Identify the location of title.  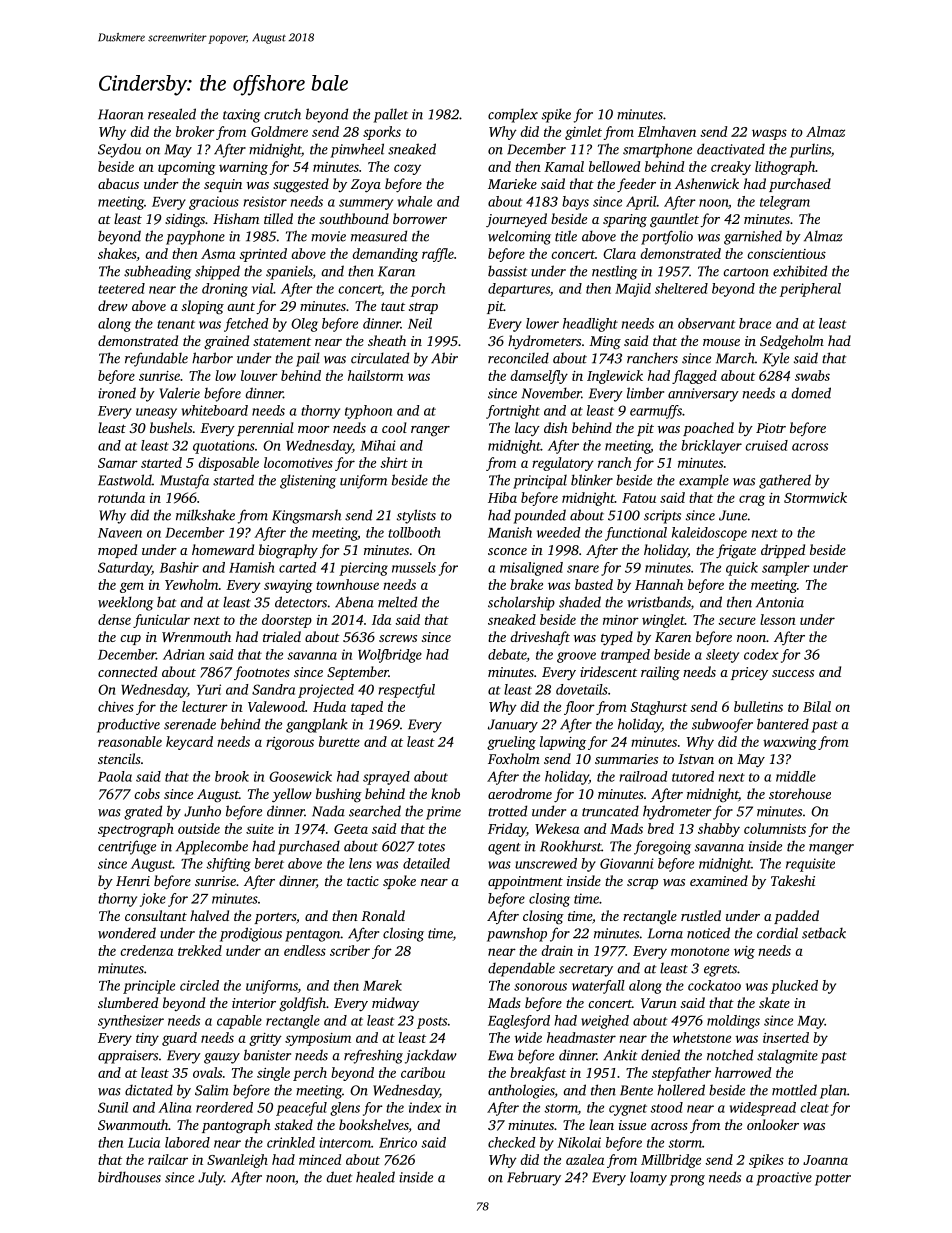
(566, 236).
